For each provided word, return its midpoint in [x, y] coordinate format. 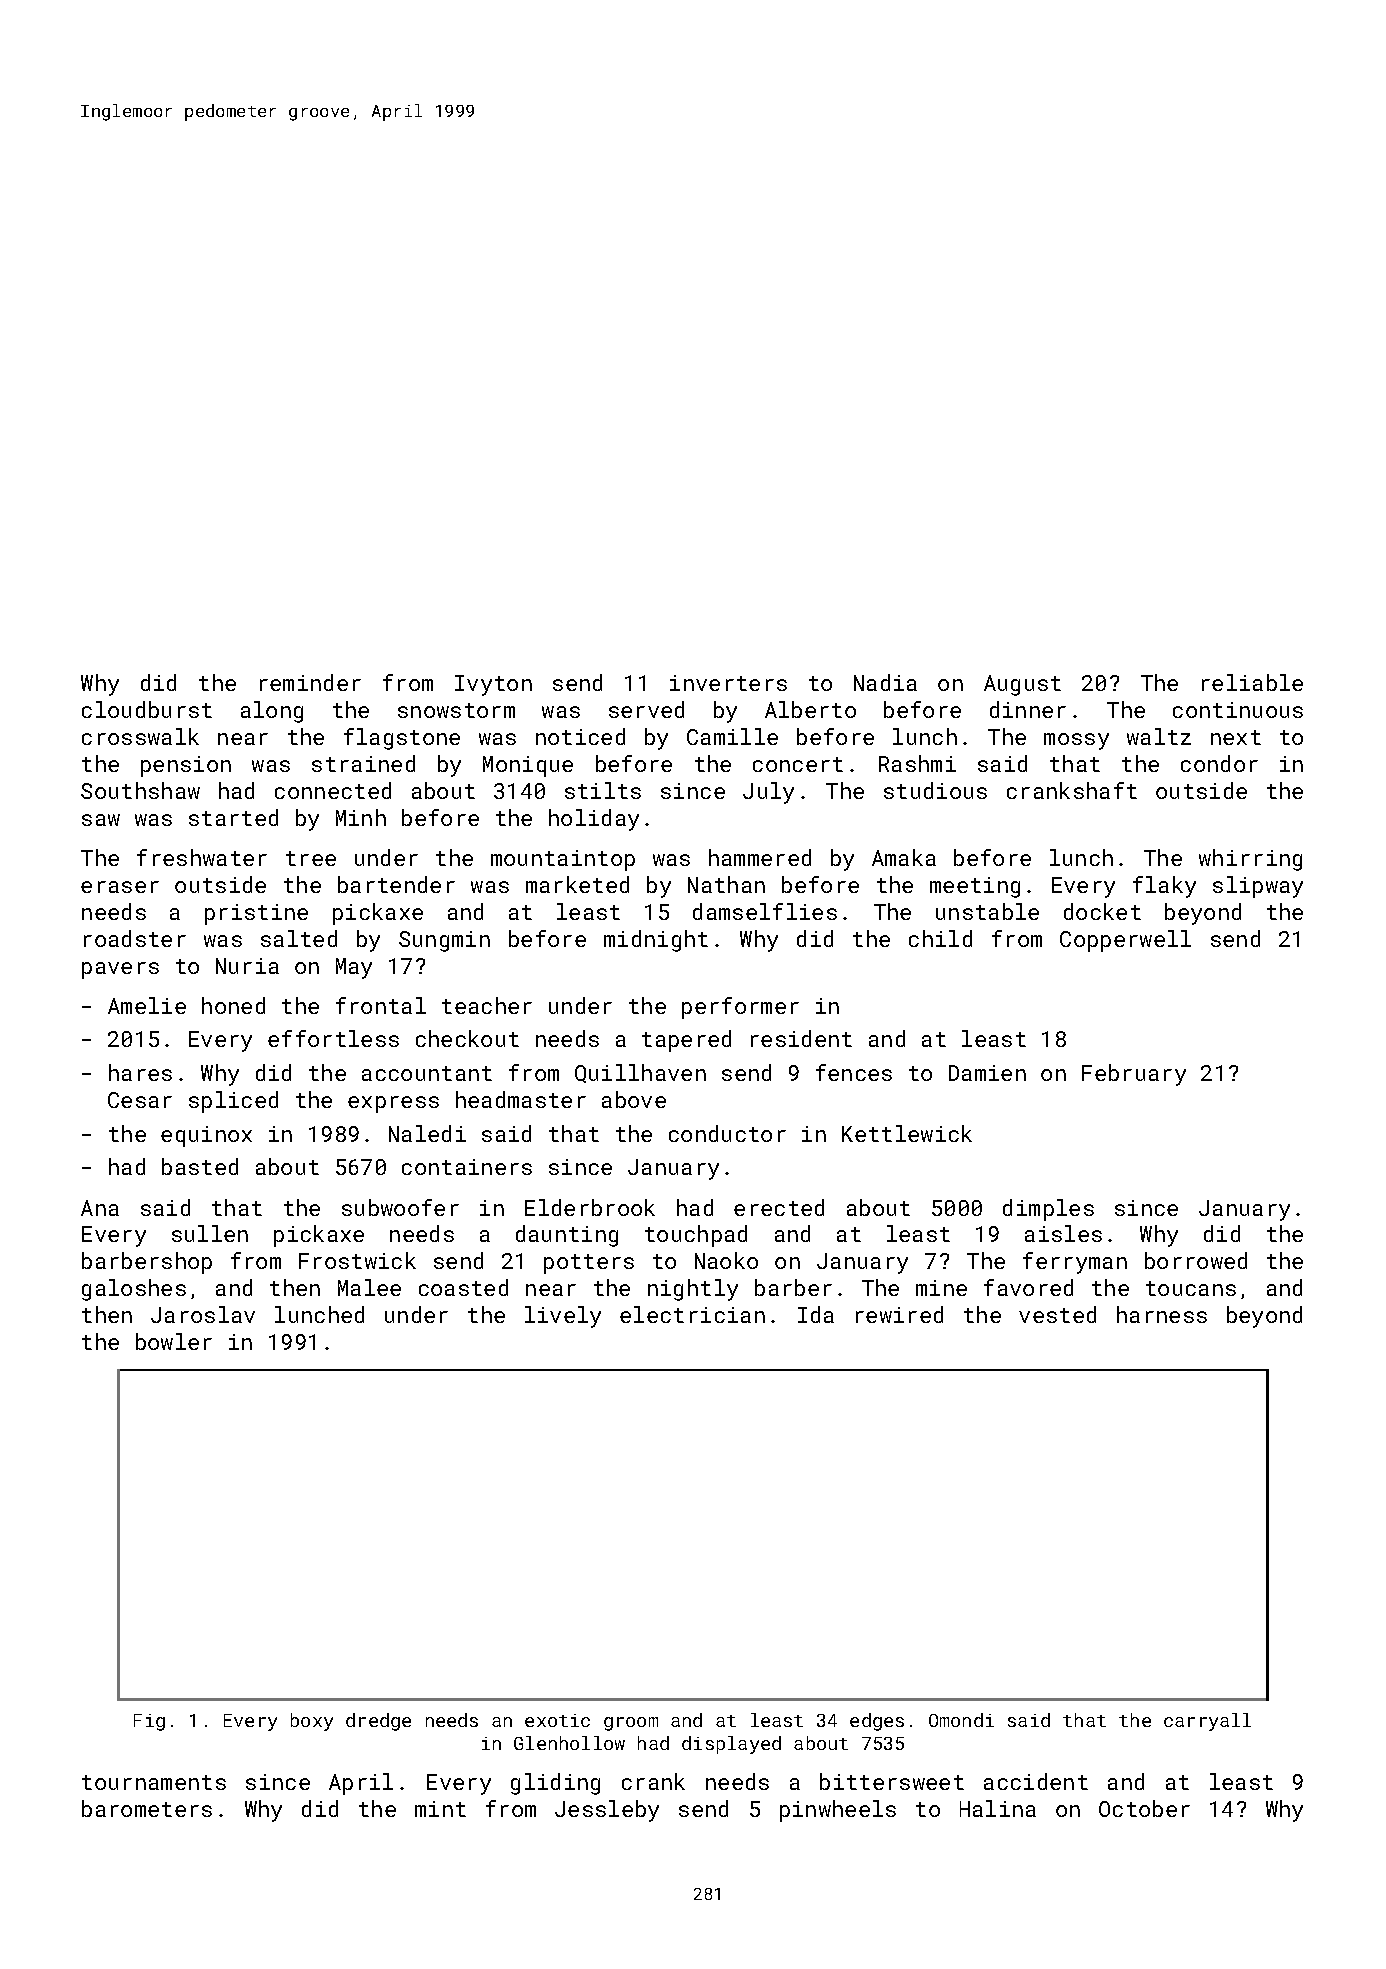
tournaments [154, 1782]
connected [333, 790]
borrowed [1196, 1260]
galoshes [134, 1290]
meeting [975, 887]
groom [631, 1724]
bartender [396, 884]
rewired [899, 1314]
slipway [1258, 887]
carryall [1207, 1722]
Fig [149, 1722]
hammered [760, 857]
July [768, 793]
